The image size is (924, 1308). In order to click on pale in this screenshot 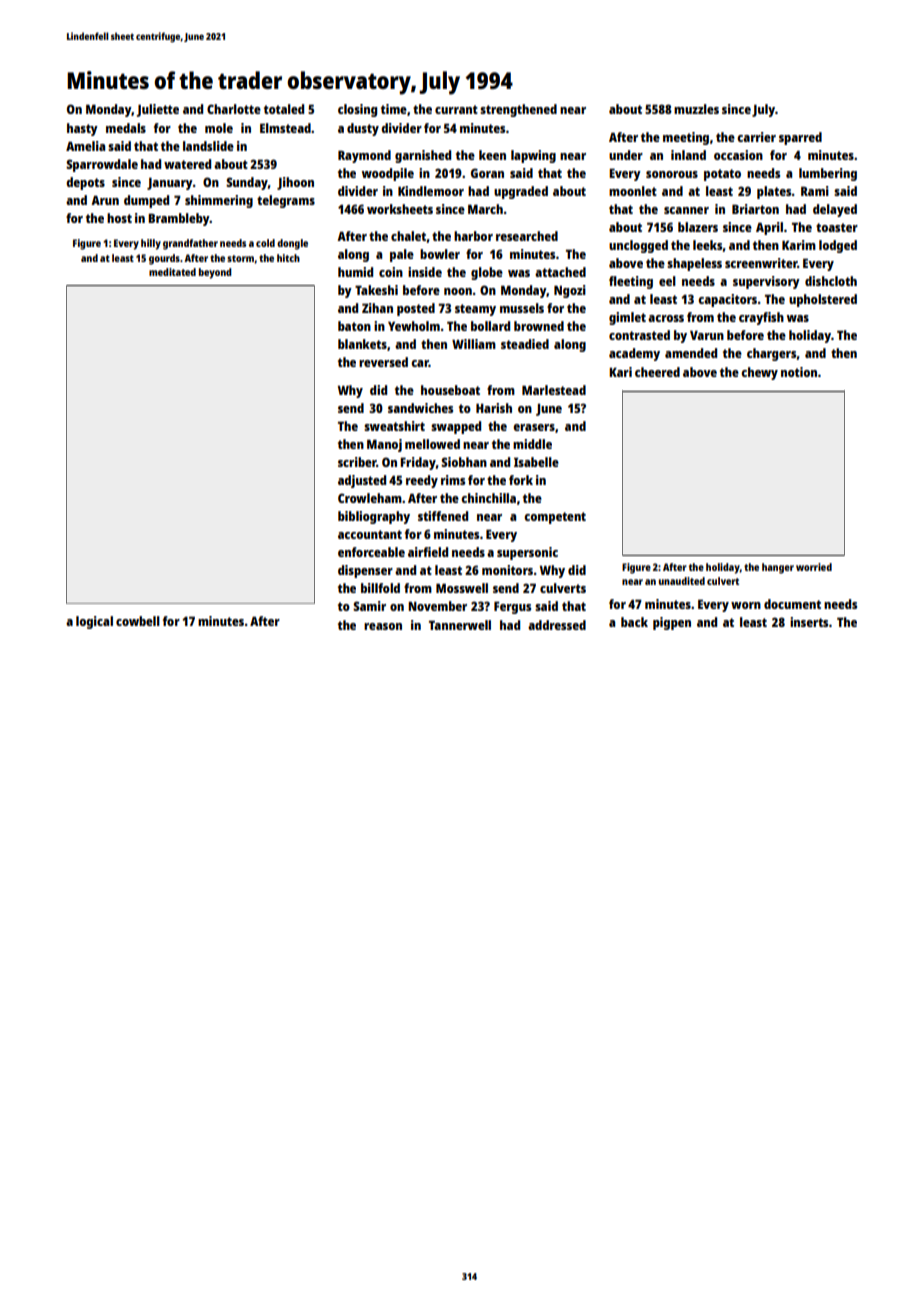, I will do `click(402, 255)`.
